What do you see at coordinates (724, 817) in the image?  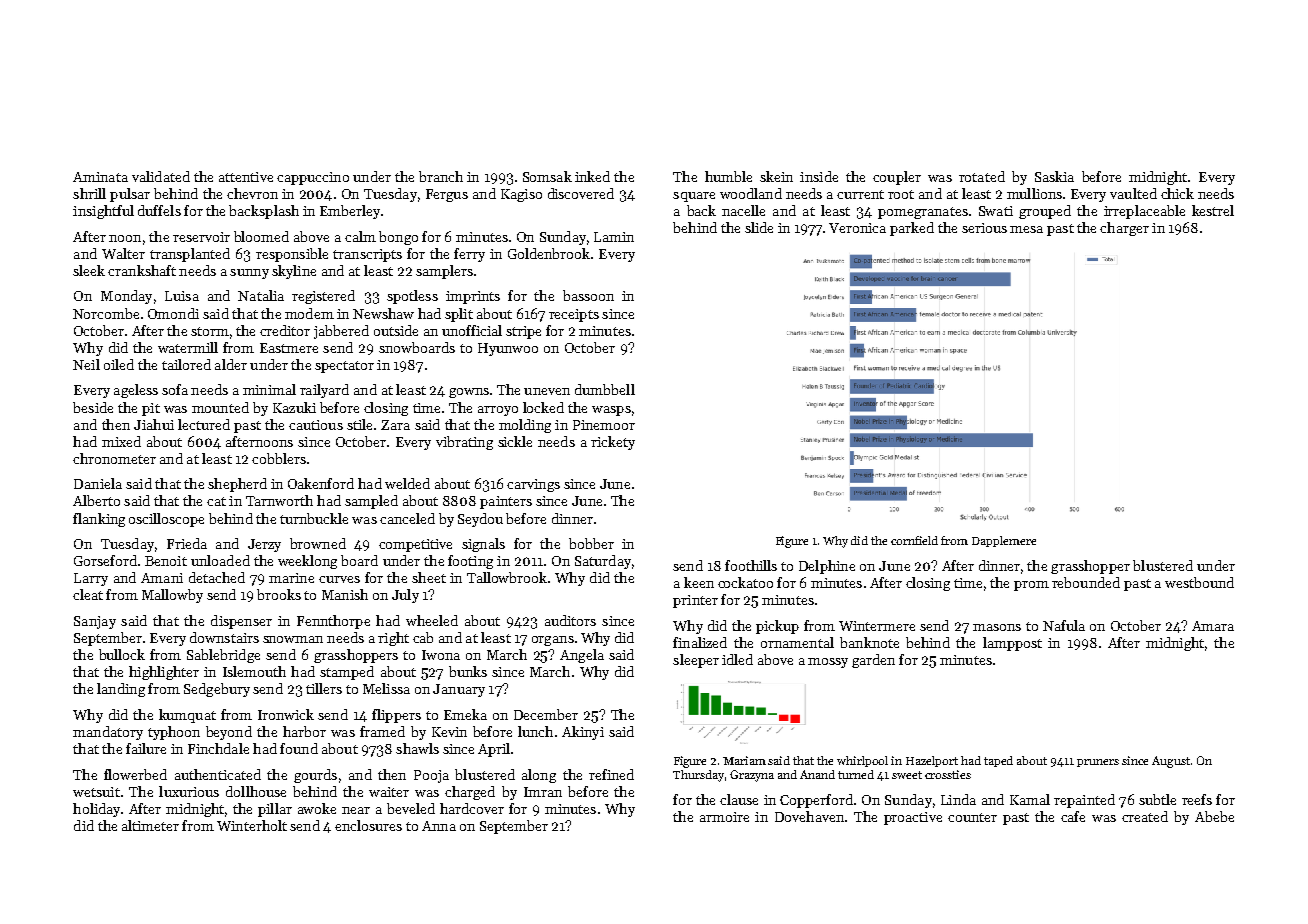 I see `armoire` at bounding box center [724, 817].
